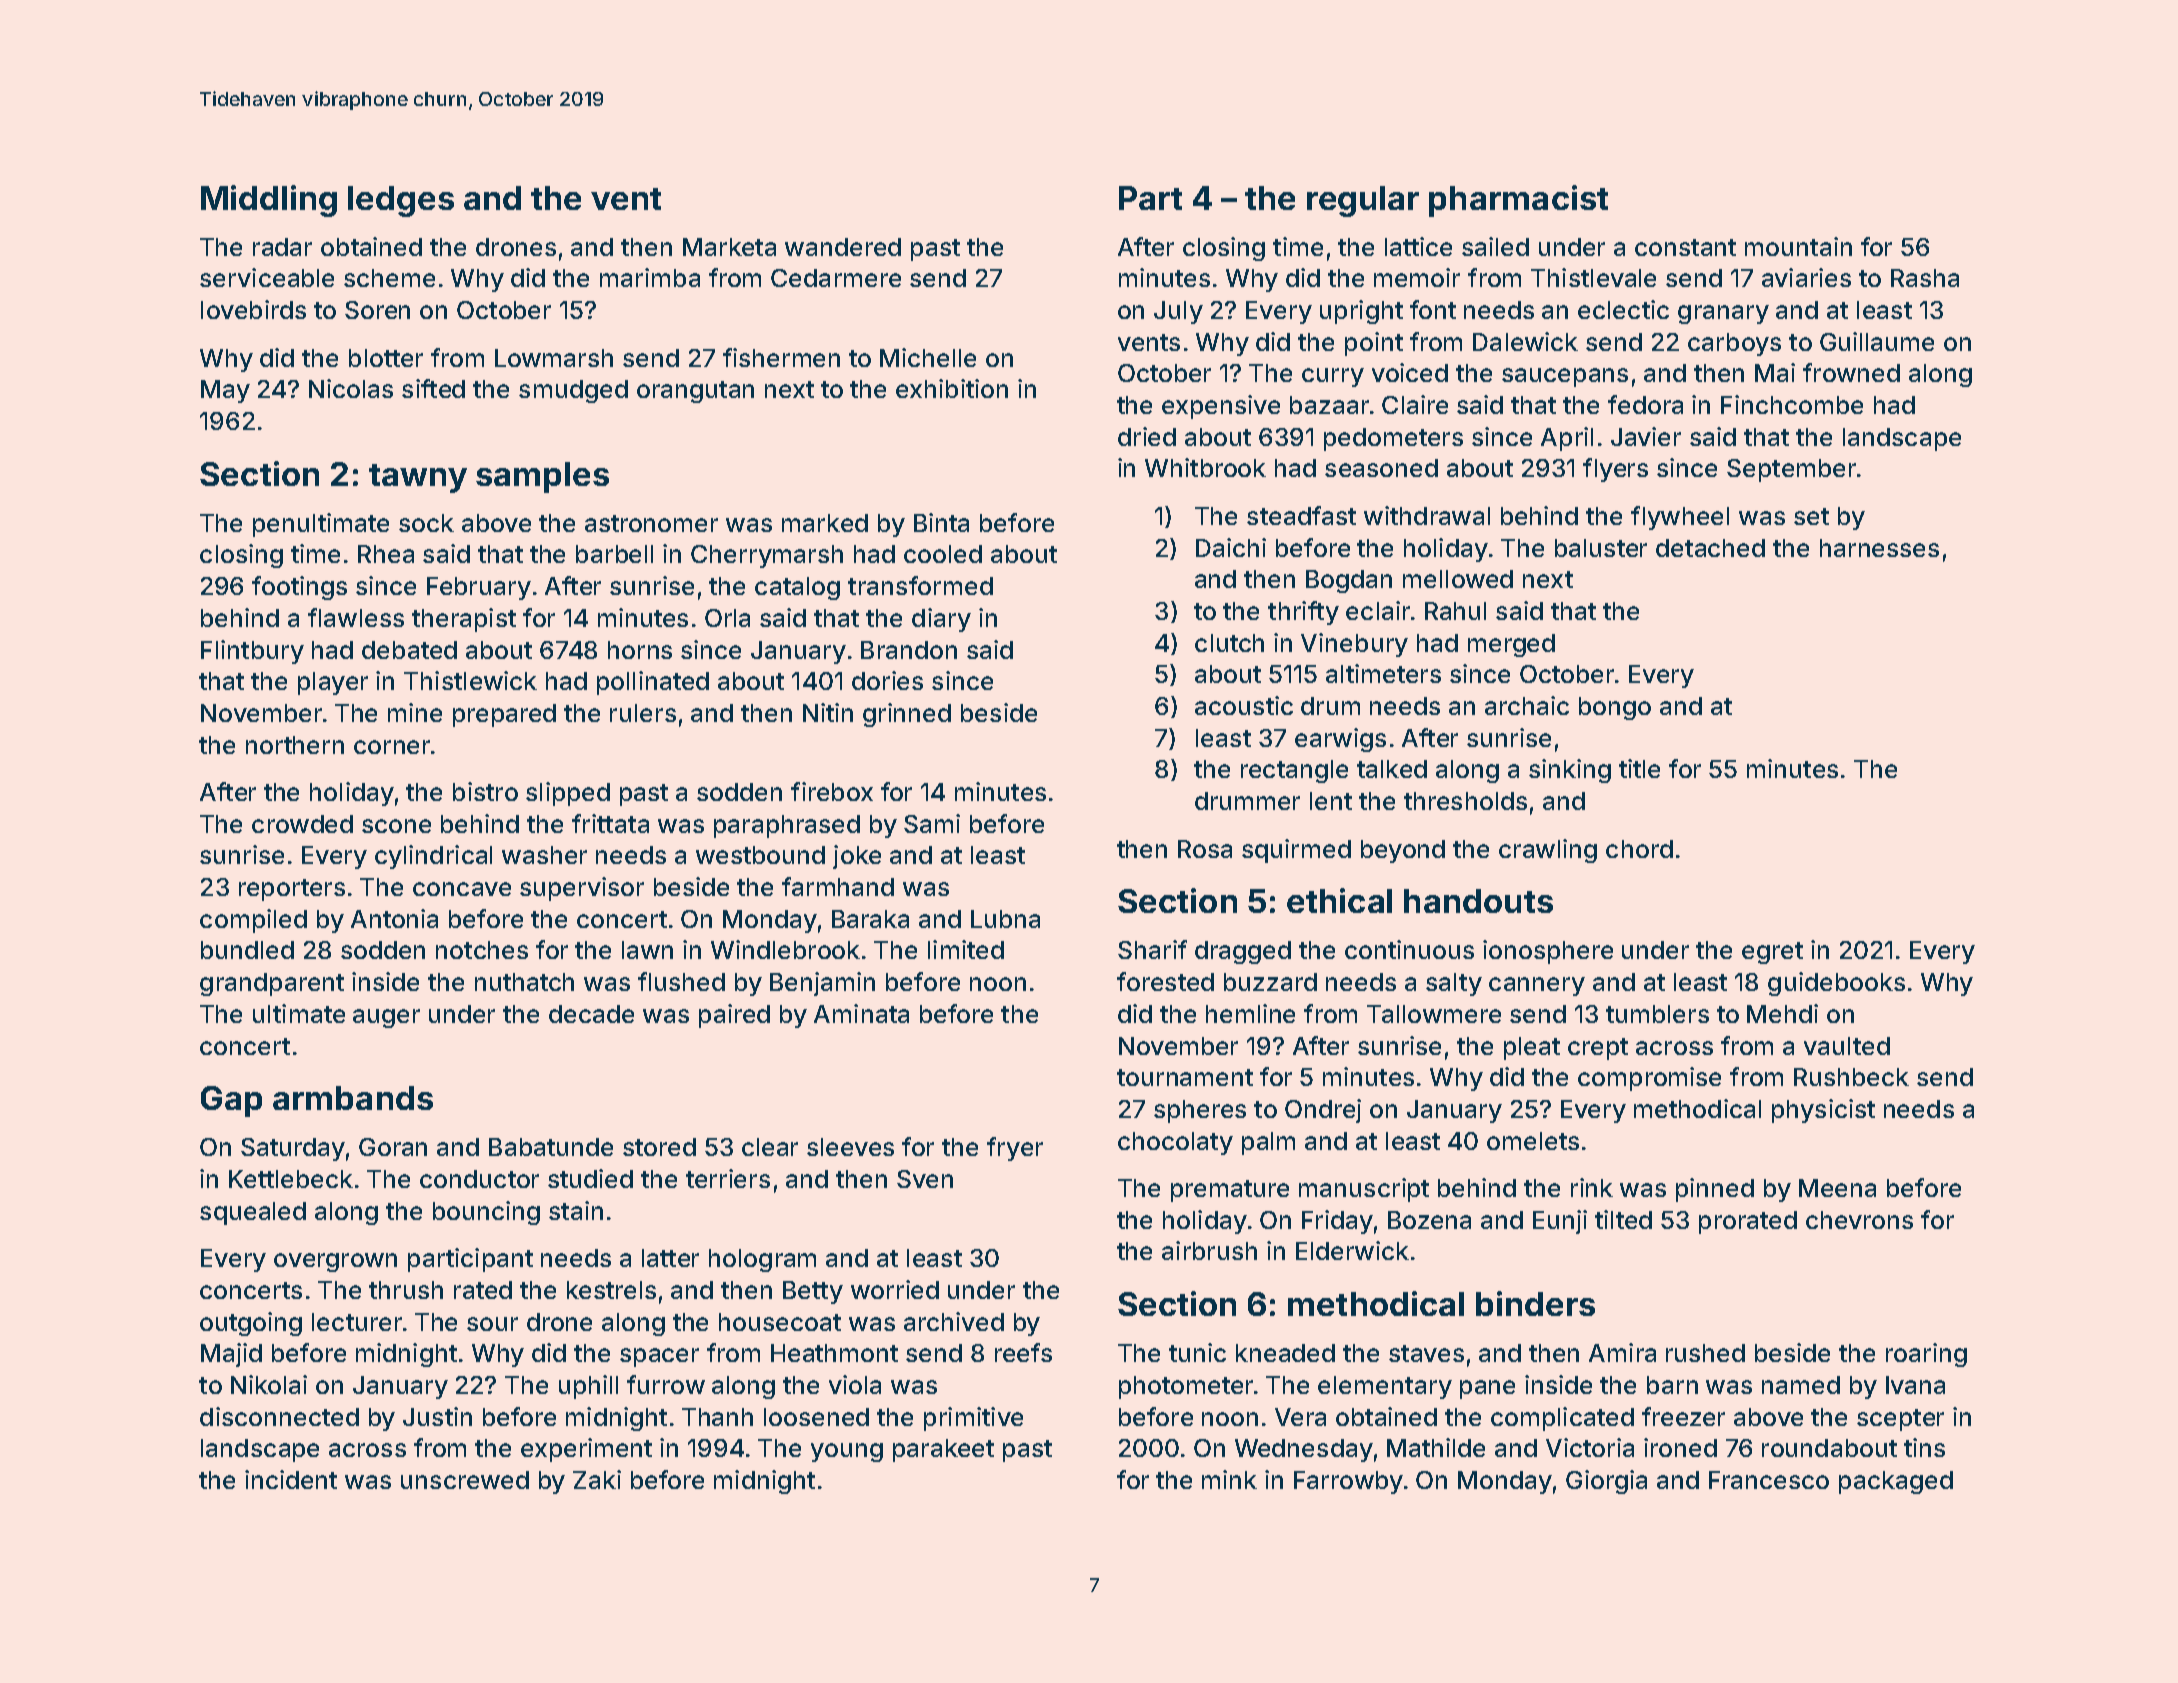 The image size is (2178, 1683). What do you see at coordinates (1363, 201) in the page?
I see `regular` at bounding box center [1363, 201].
